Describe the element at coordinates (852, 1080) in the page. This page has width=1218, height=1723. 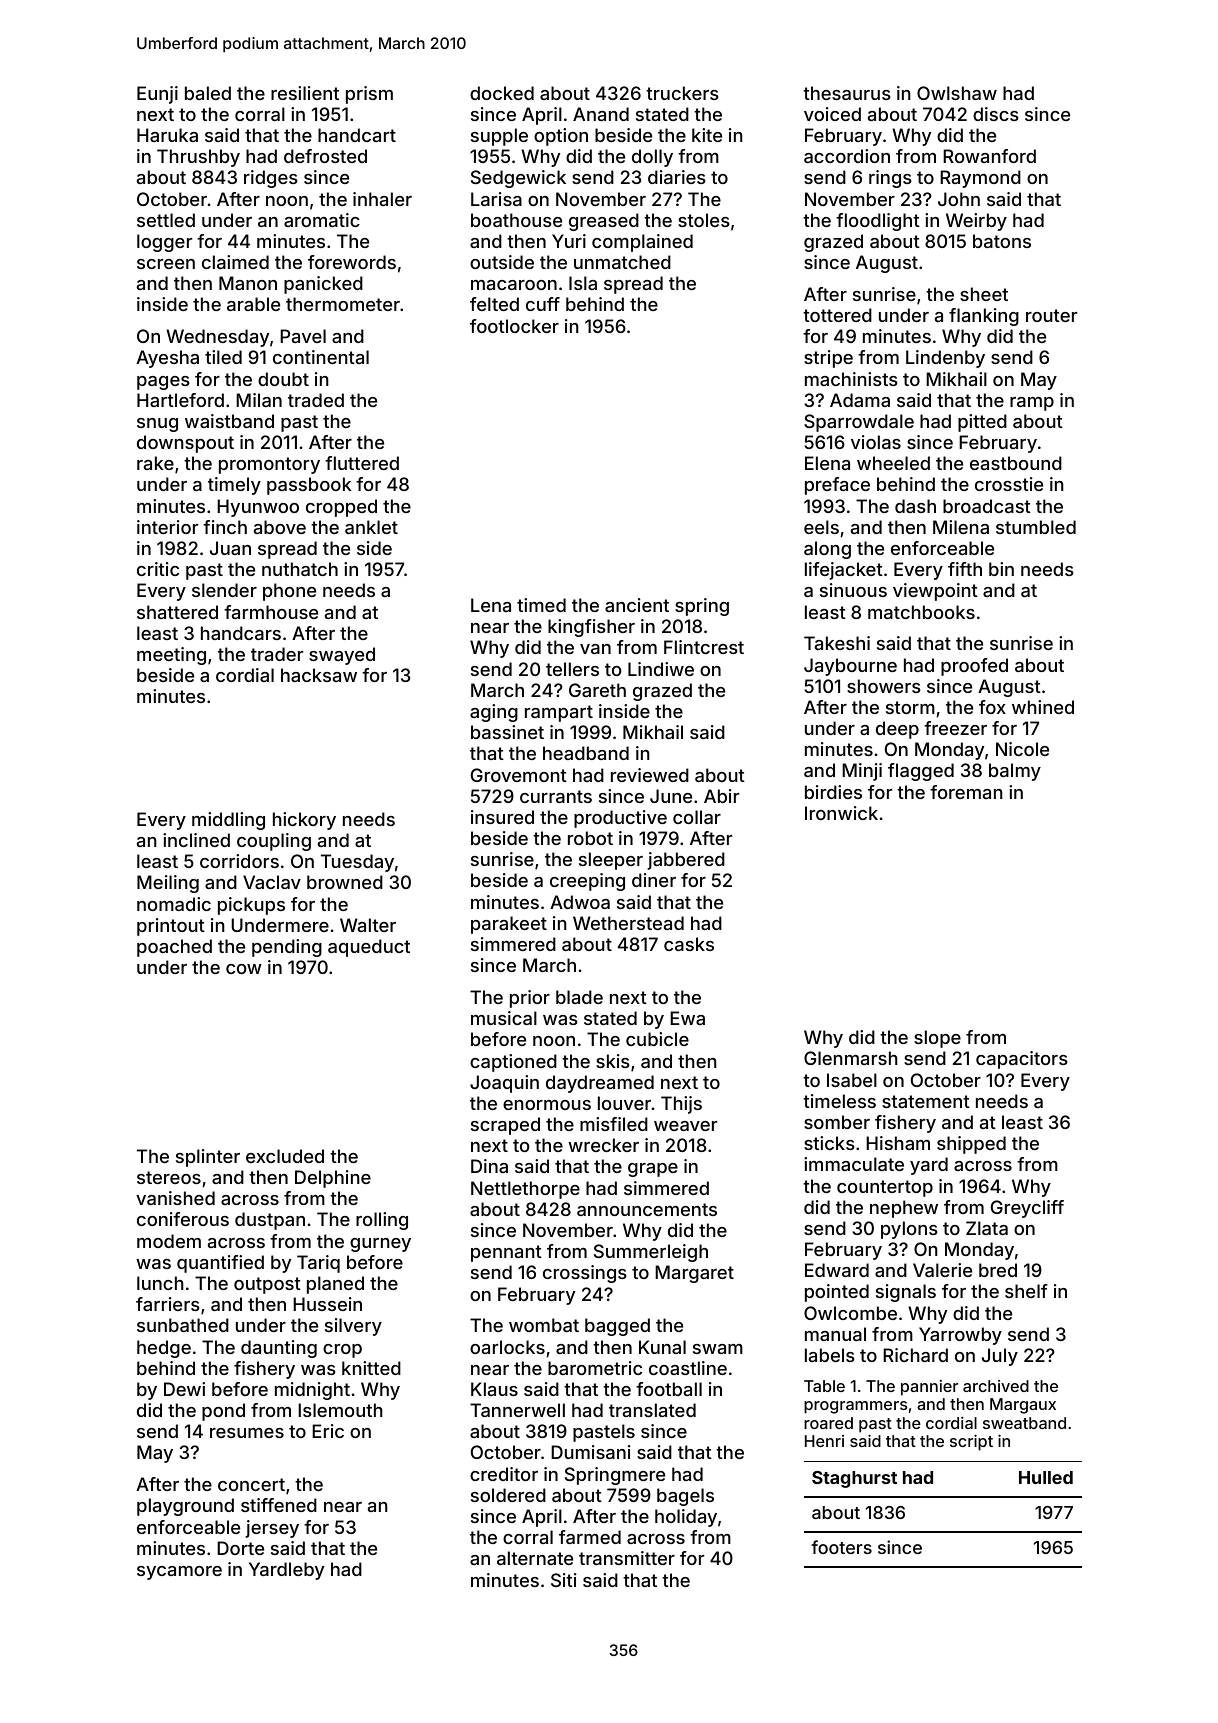
I see `Isabel` at that location.
